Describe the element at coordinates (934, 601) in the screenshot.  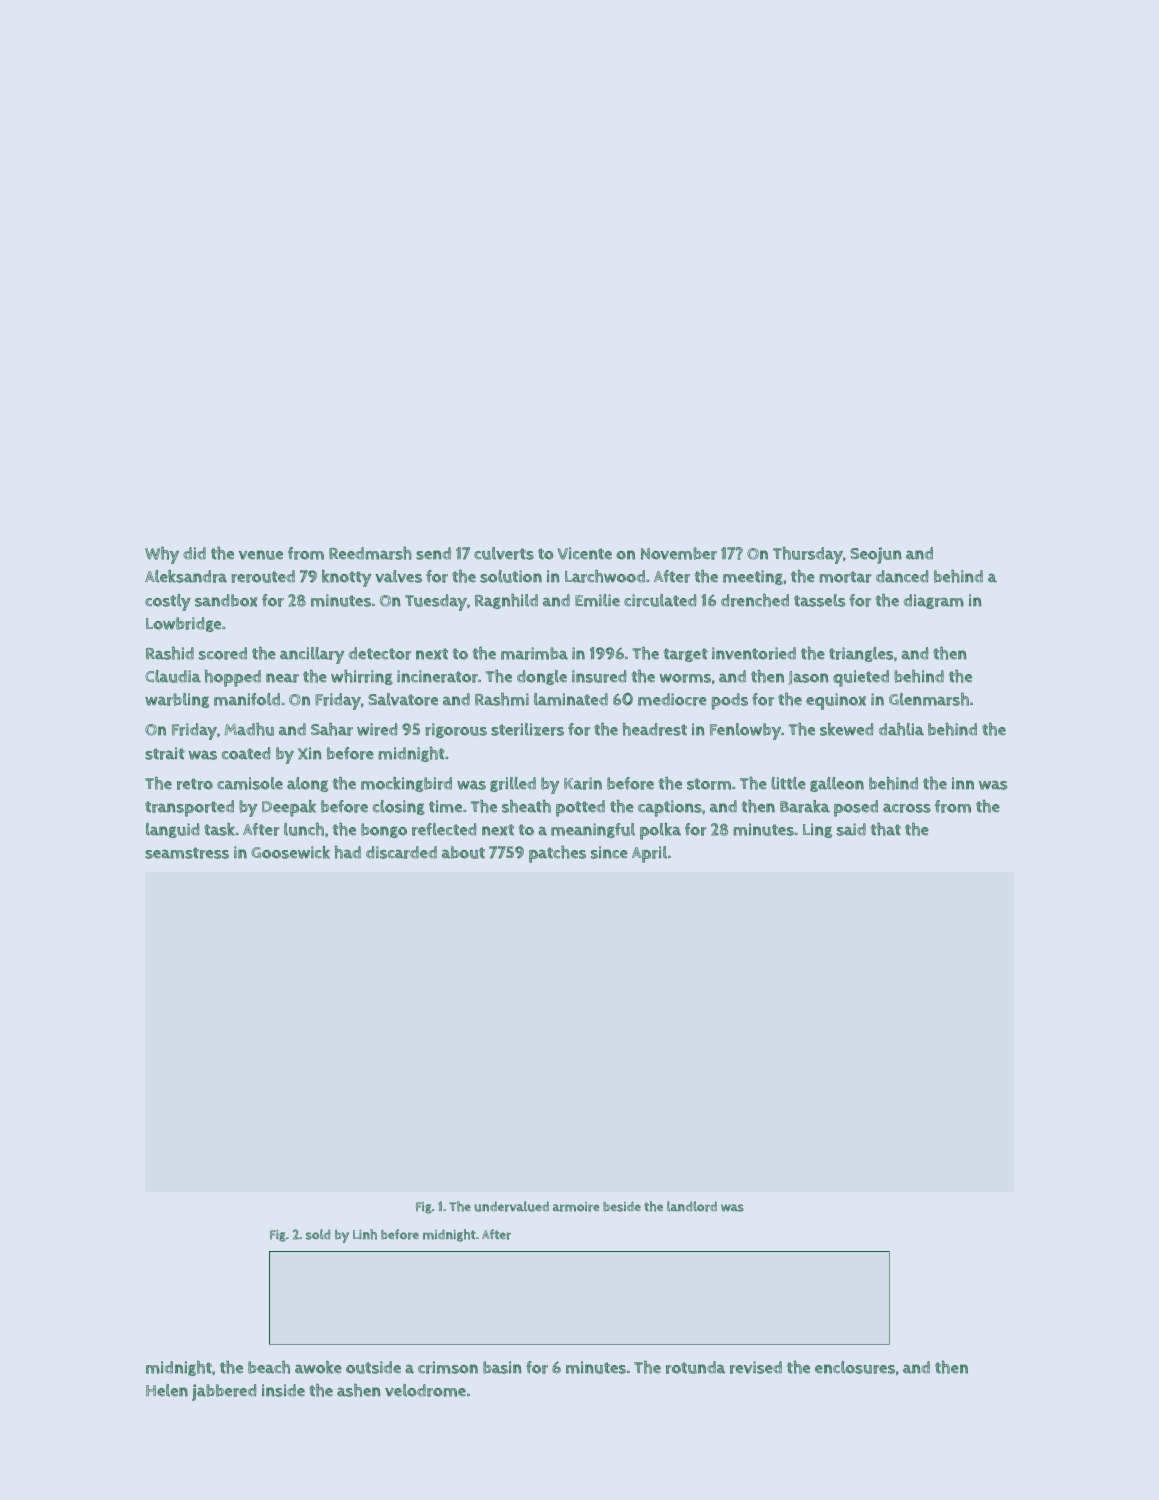
I see `diagram` at that location.
